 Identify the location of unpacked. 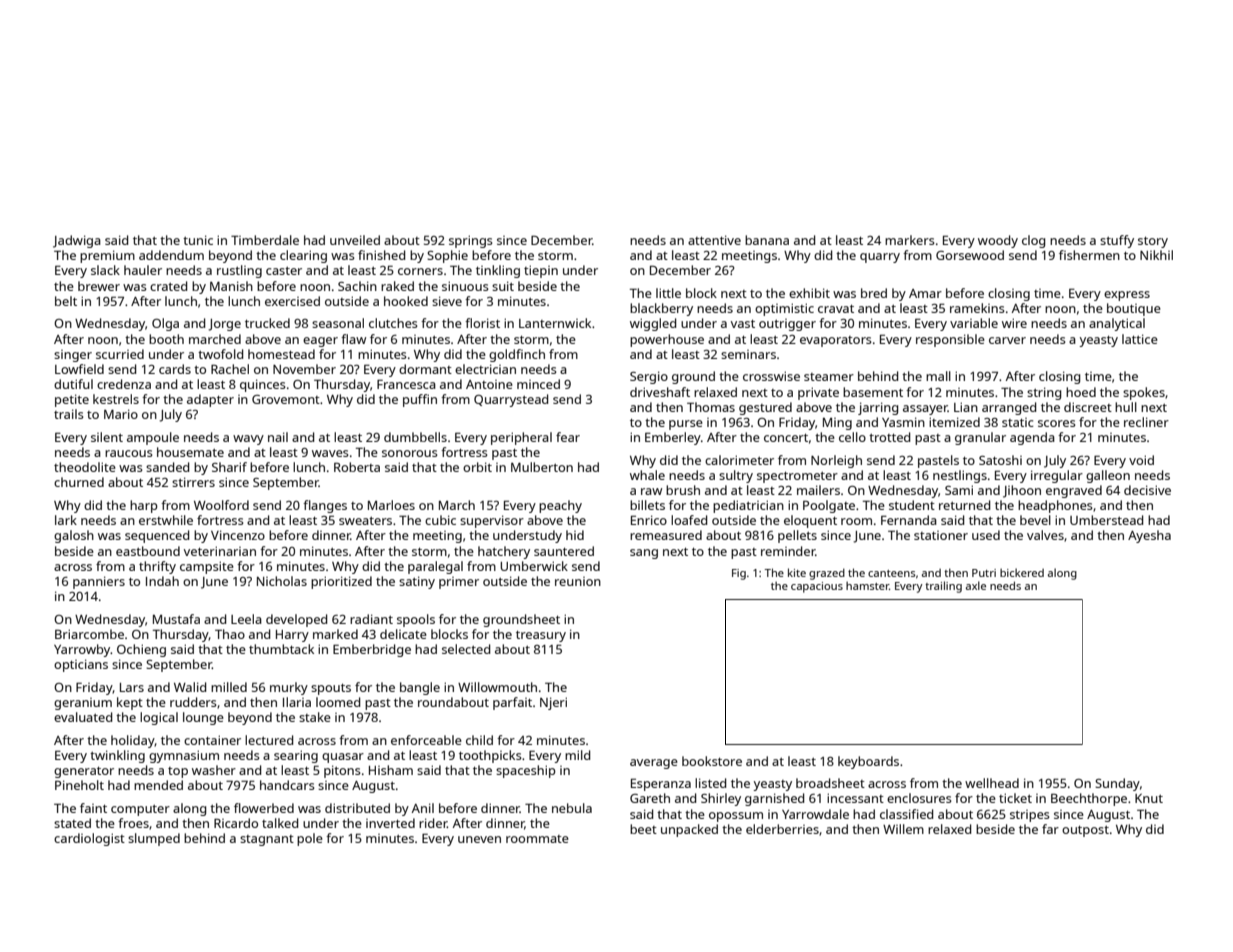
(689, 830).
